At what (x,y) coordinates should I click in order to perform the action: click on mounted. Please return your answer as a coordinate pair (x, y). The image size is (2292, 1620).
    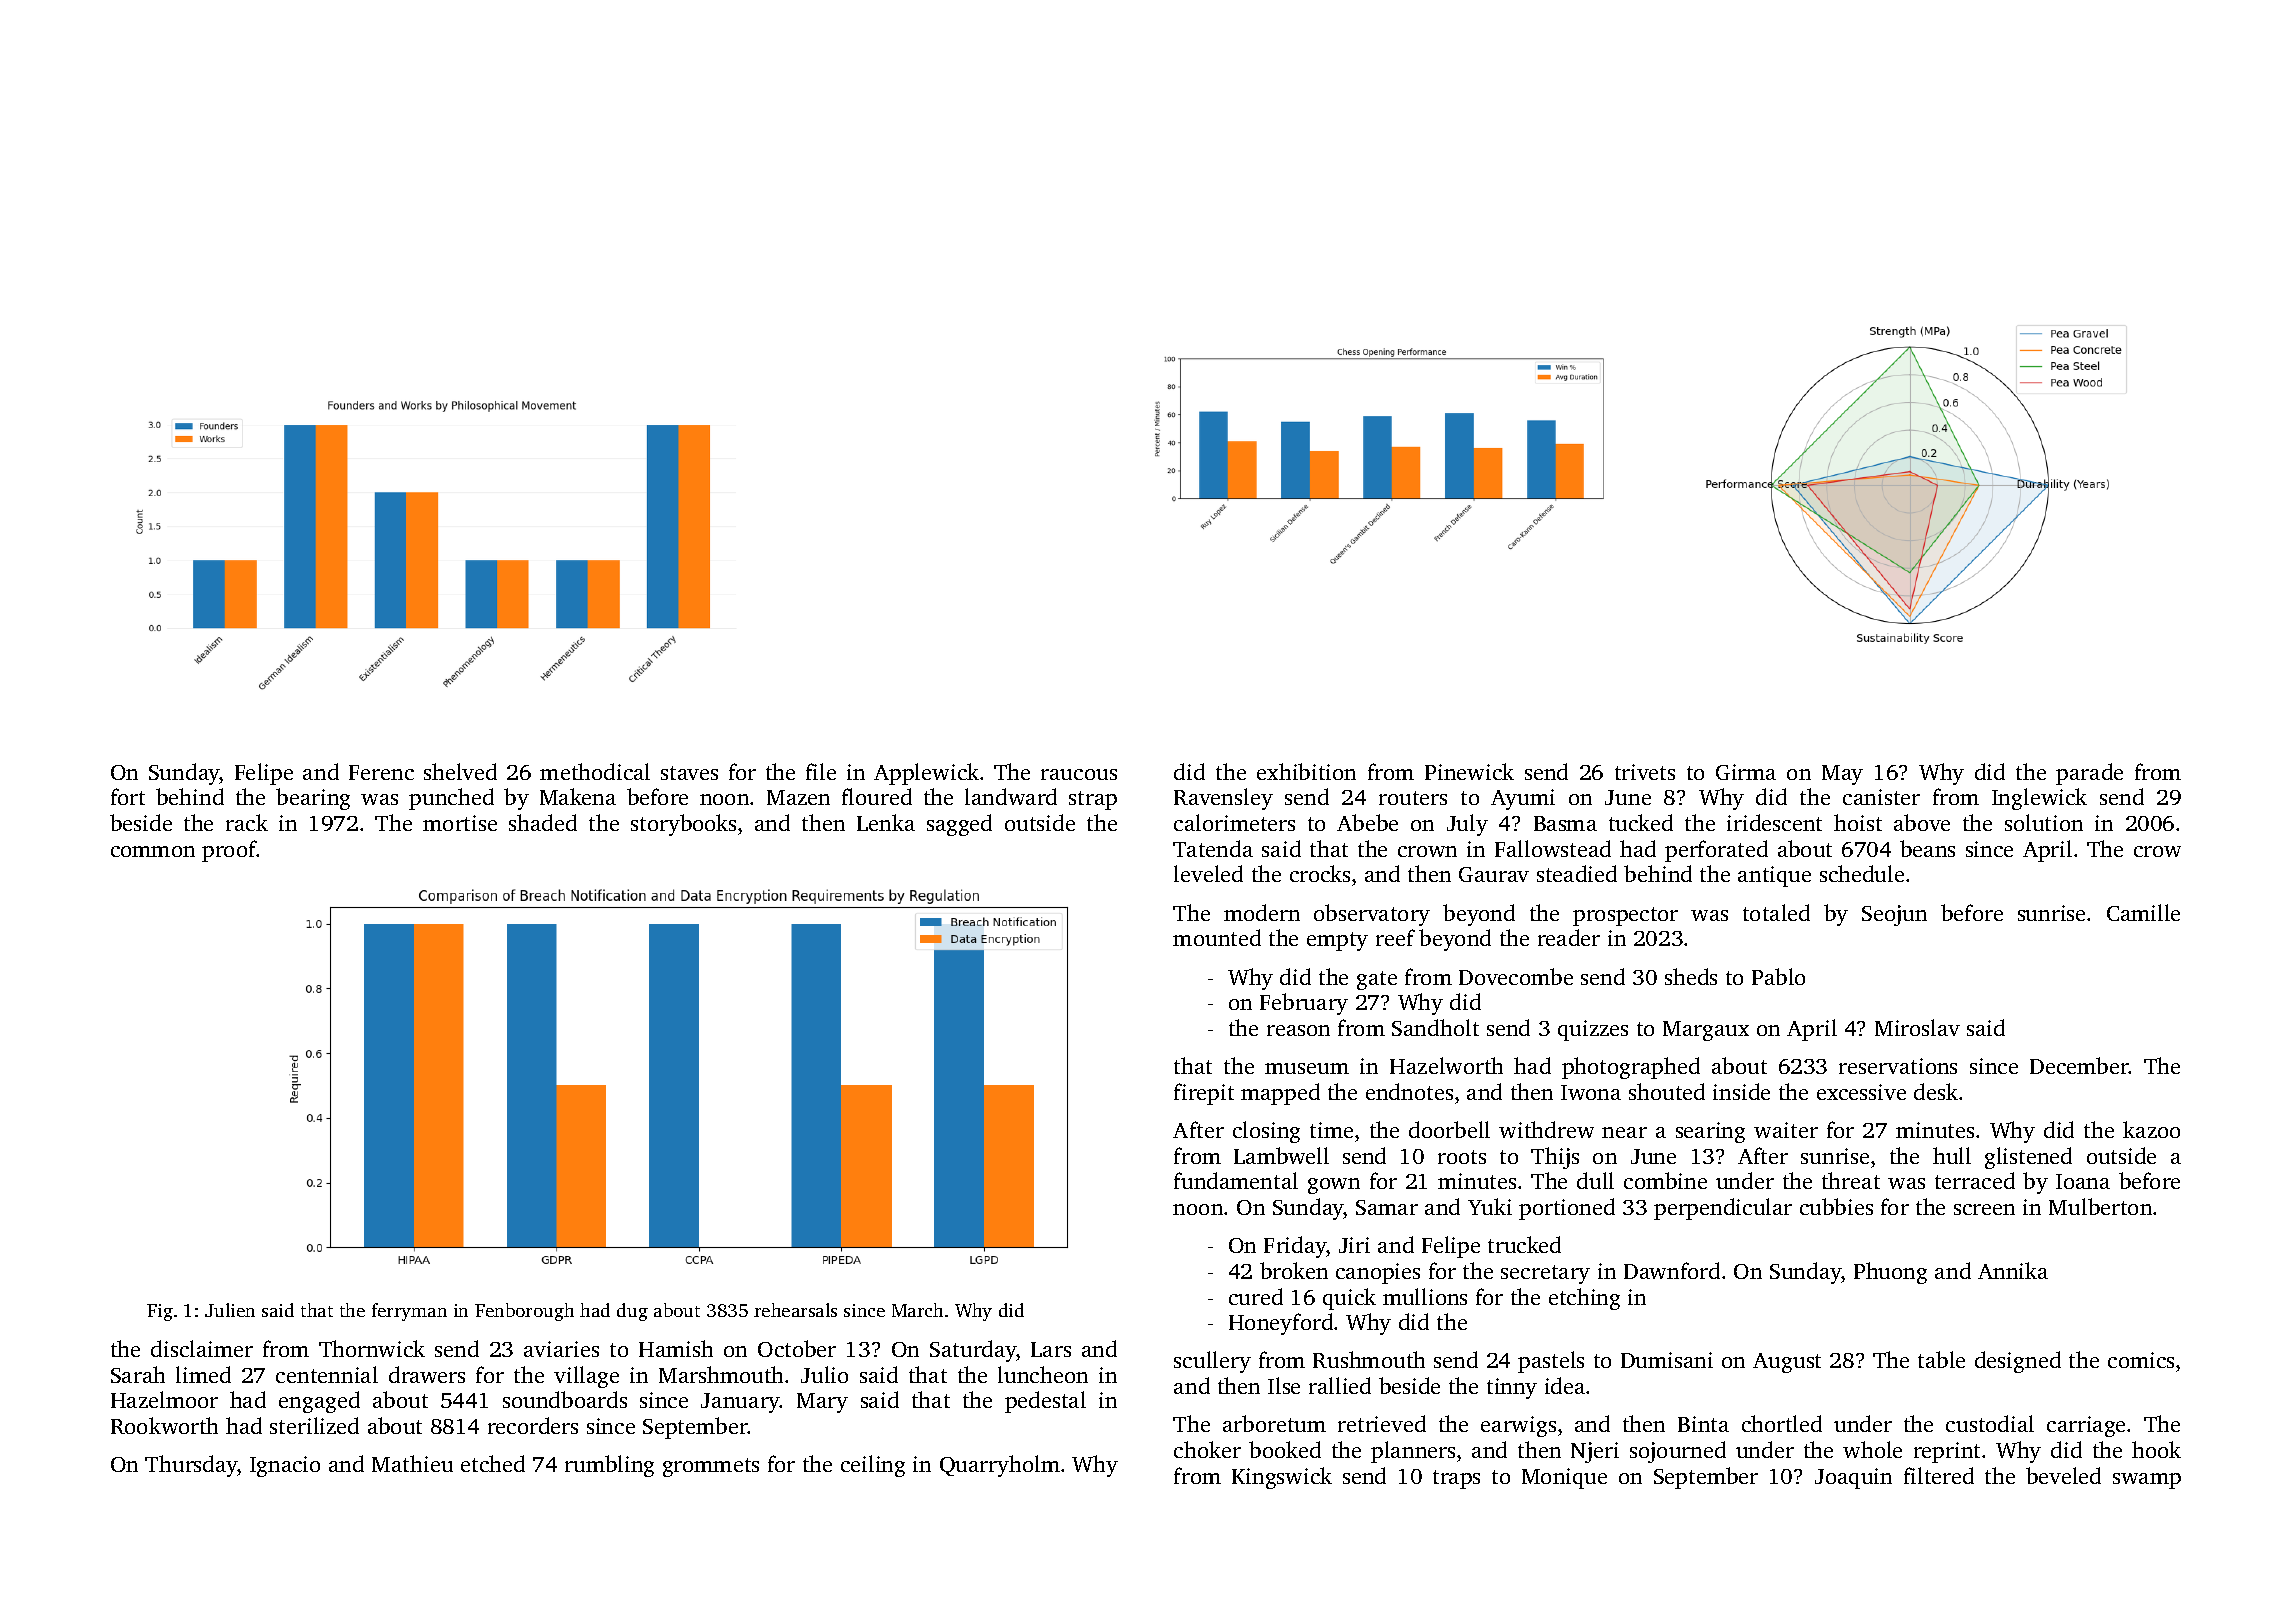
    Looking at the image, I should click on (1217, 937).
